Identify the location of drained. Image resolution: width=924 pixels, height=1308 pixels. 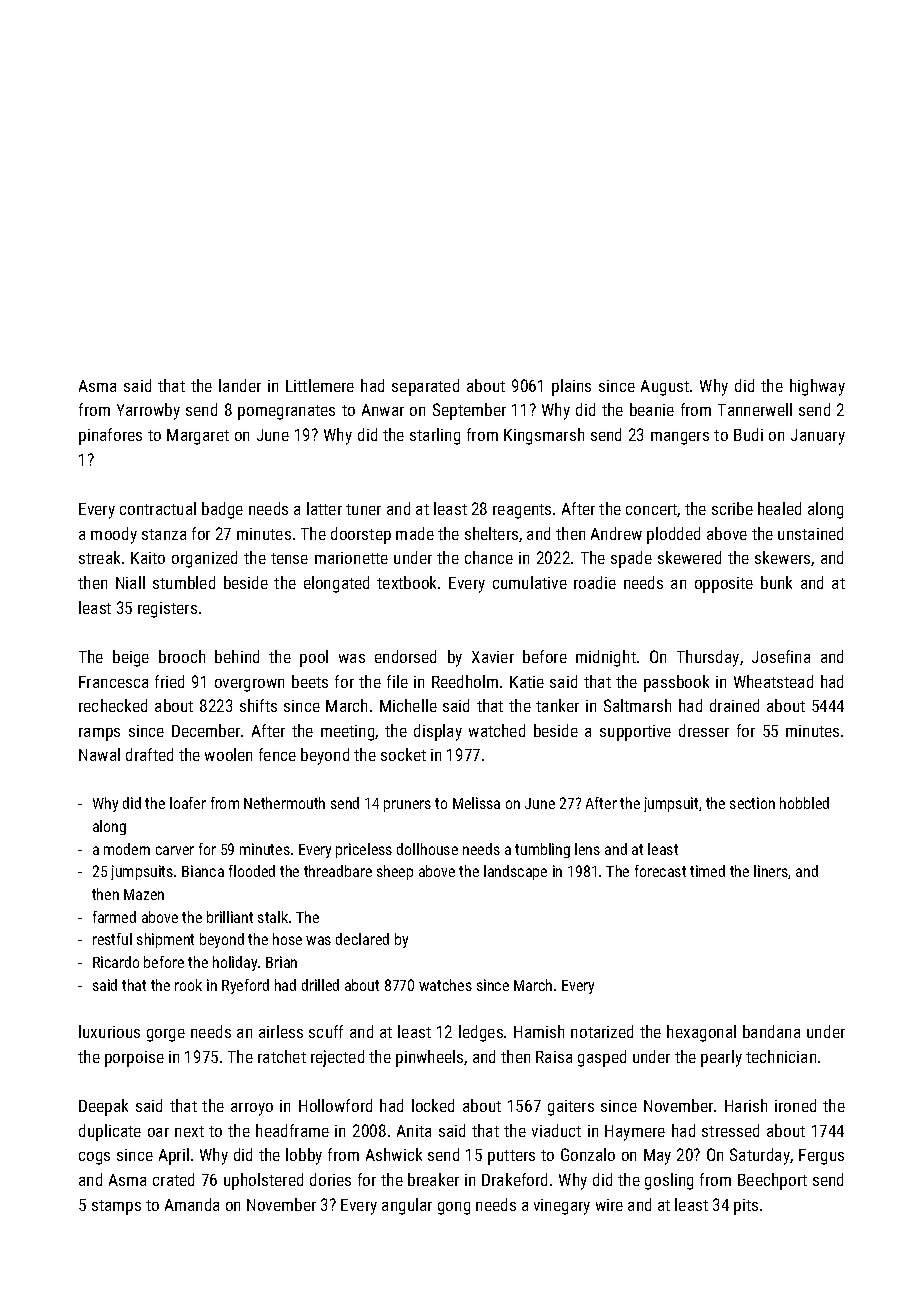
(734, 705).
